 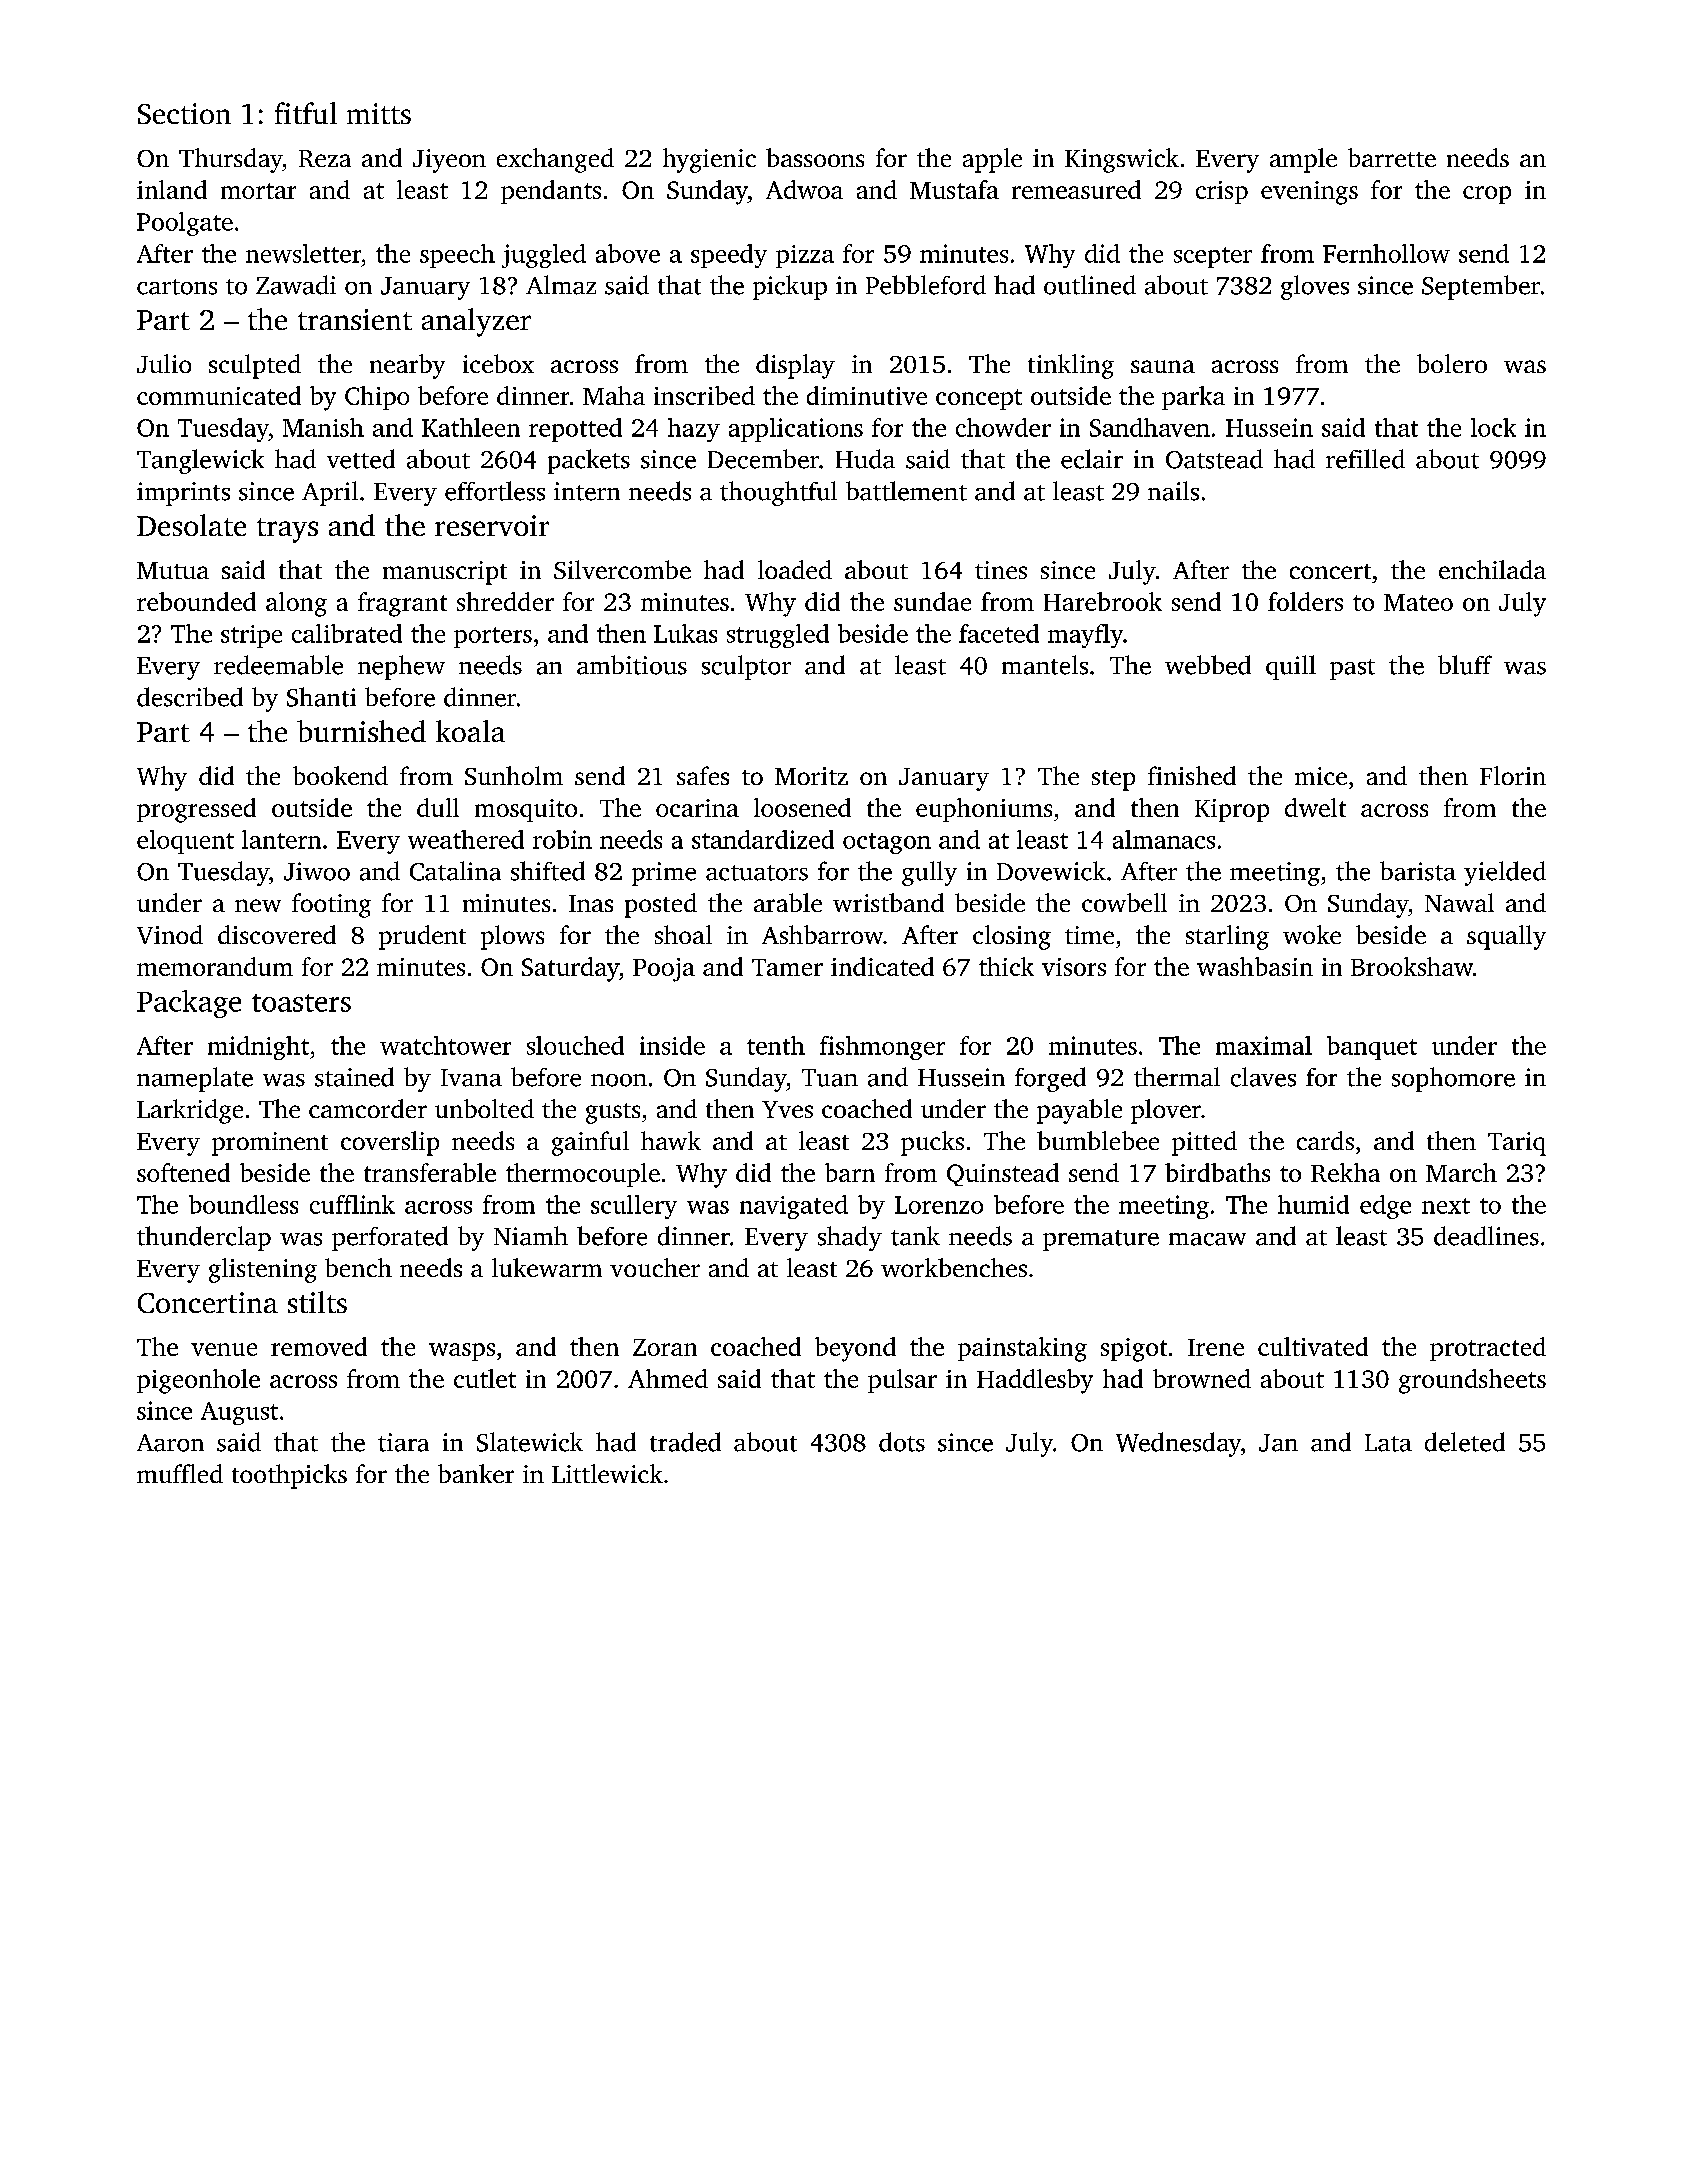 I want to click on Silvercombe, so click(x=622, y=569).
